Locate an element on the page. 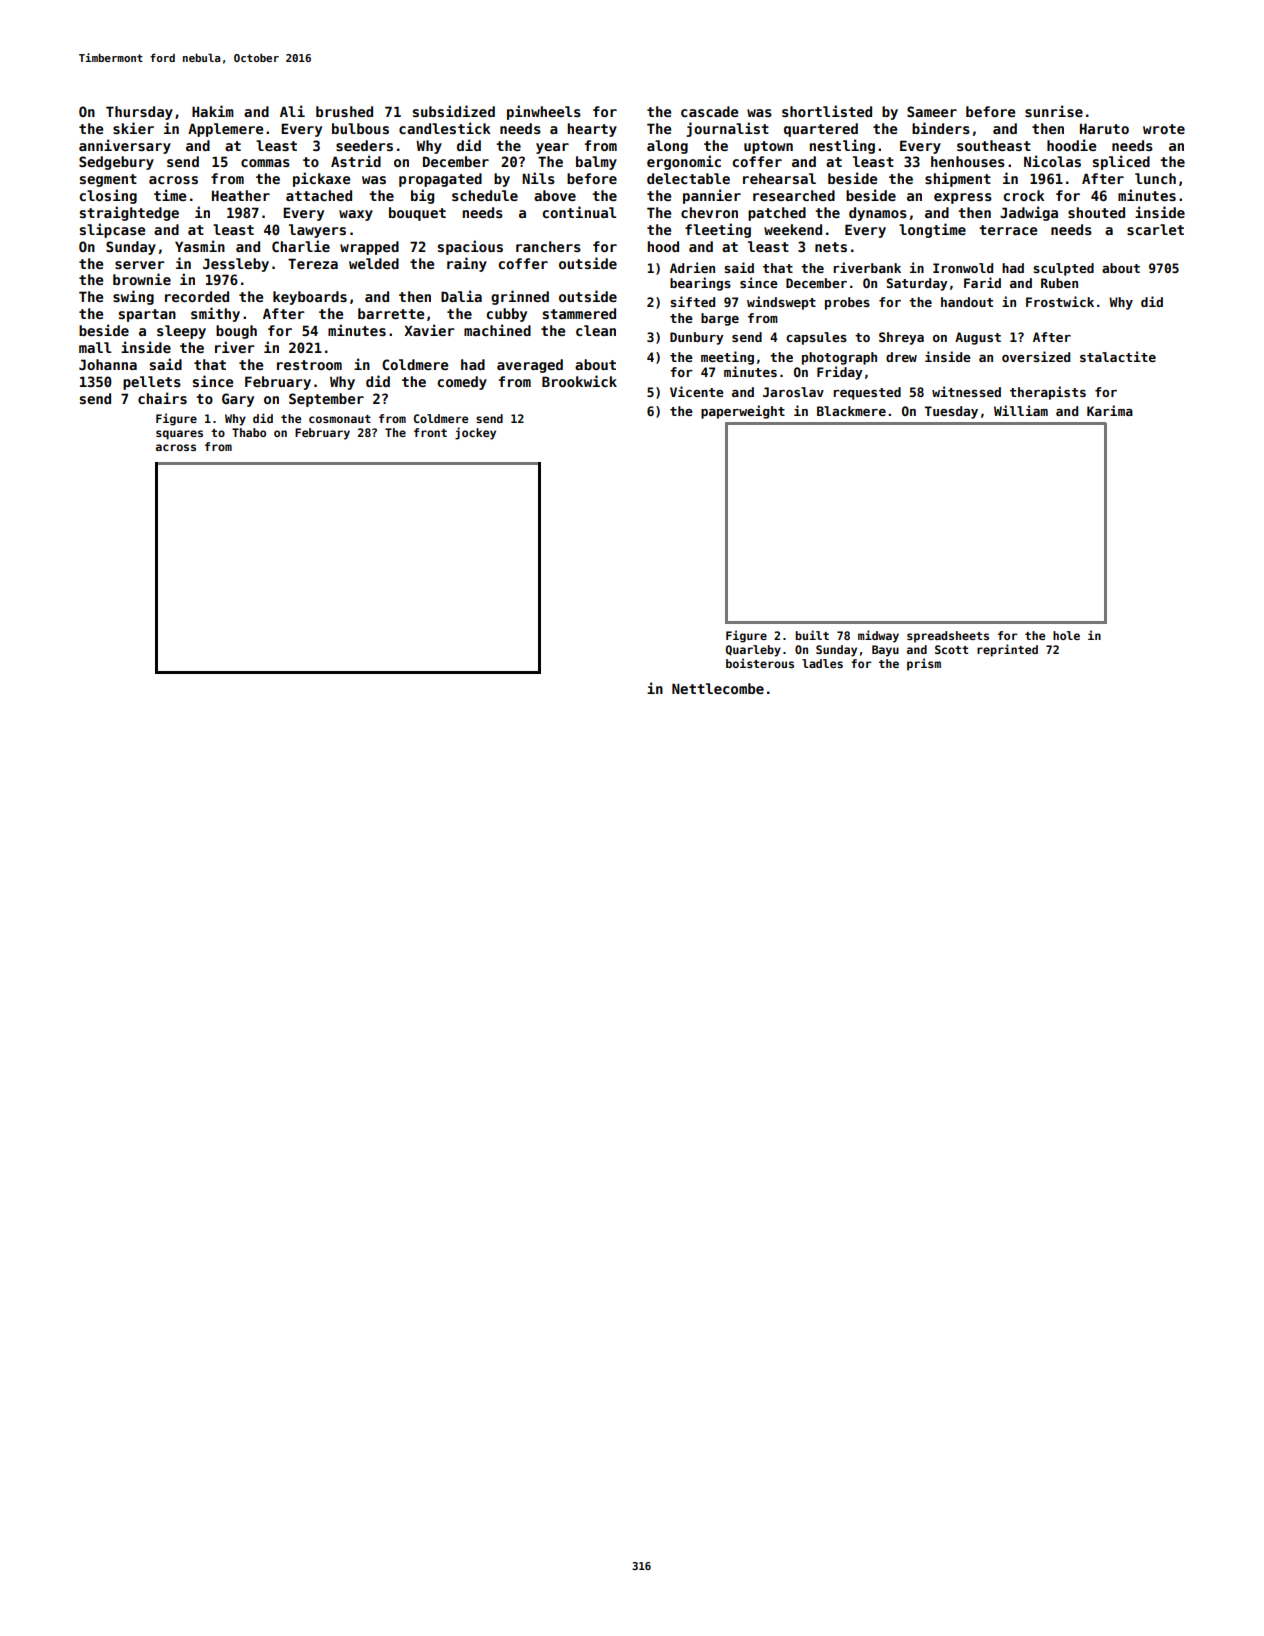  Tereza is located at coordinates (313, 263).
